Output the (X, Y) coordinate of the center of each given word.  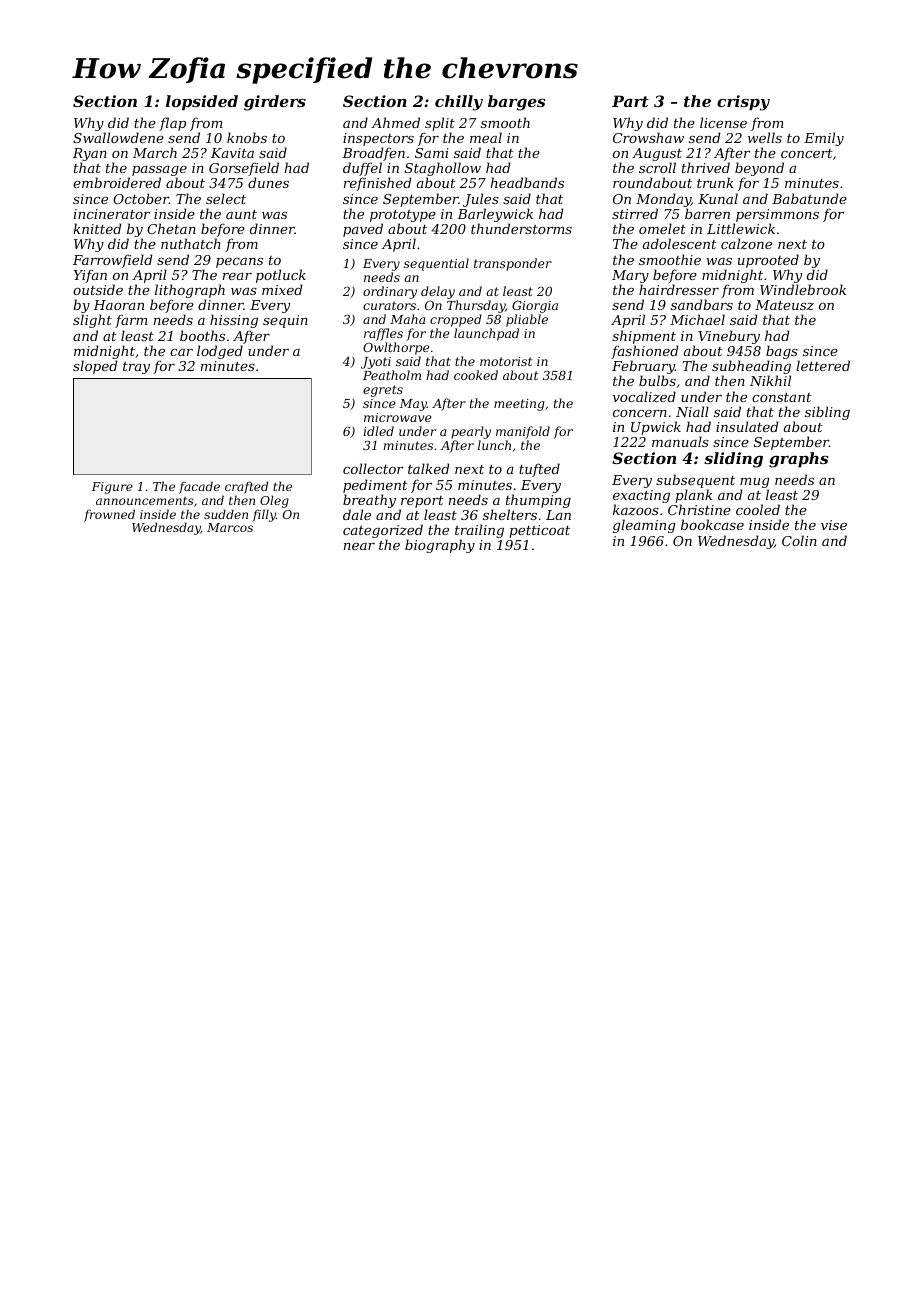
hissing (234, 321)
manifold (523, 432)
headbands (527, 182)
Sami (432, 153)
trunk (715, 182)
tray (136, 368)
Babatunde (809, 198)
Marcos (230, 527)
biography (440, 546)
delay (438, 292)
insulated (747, 426)
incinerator (112, 214)
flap (172, 124)
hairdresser (679, 289)
